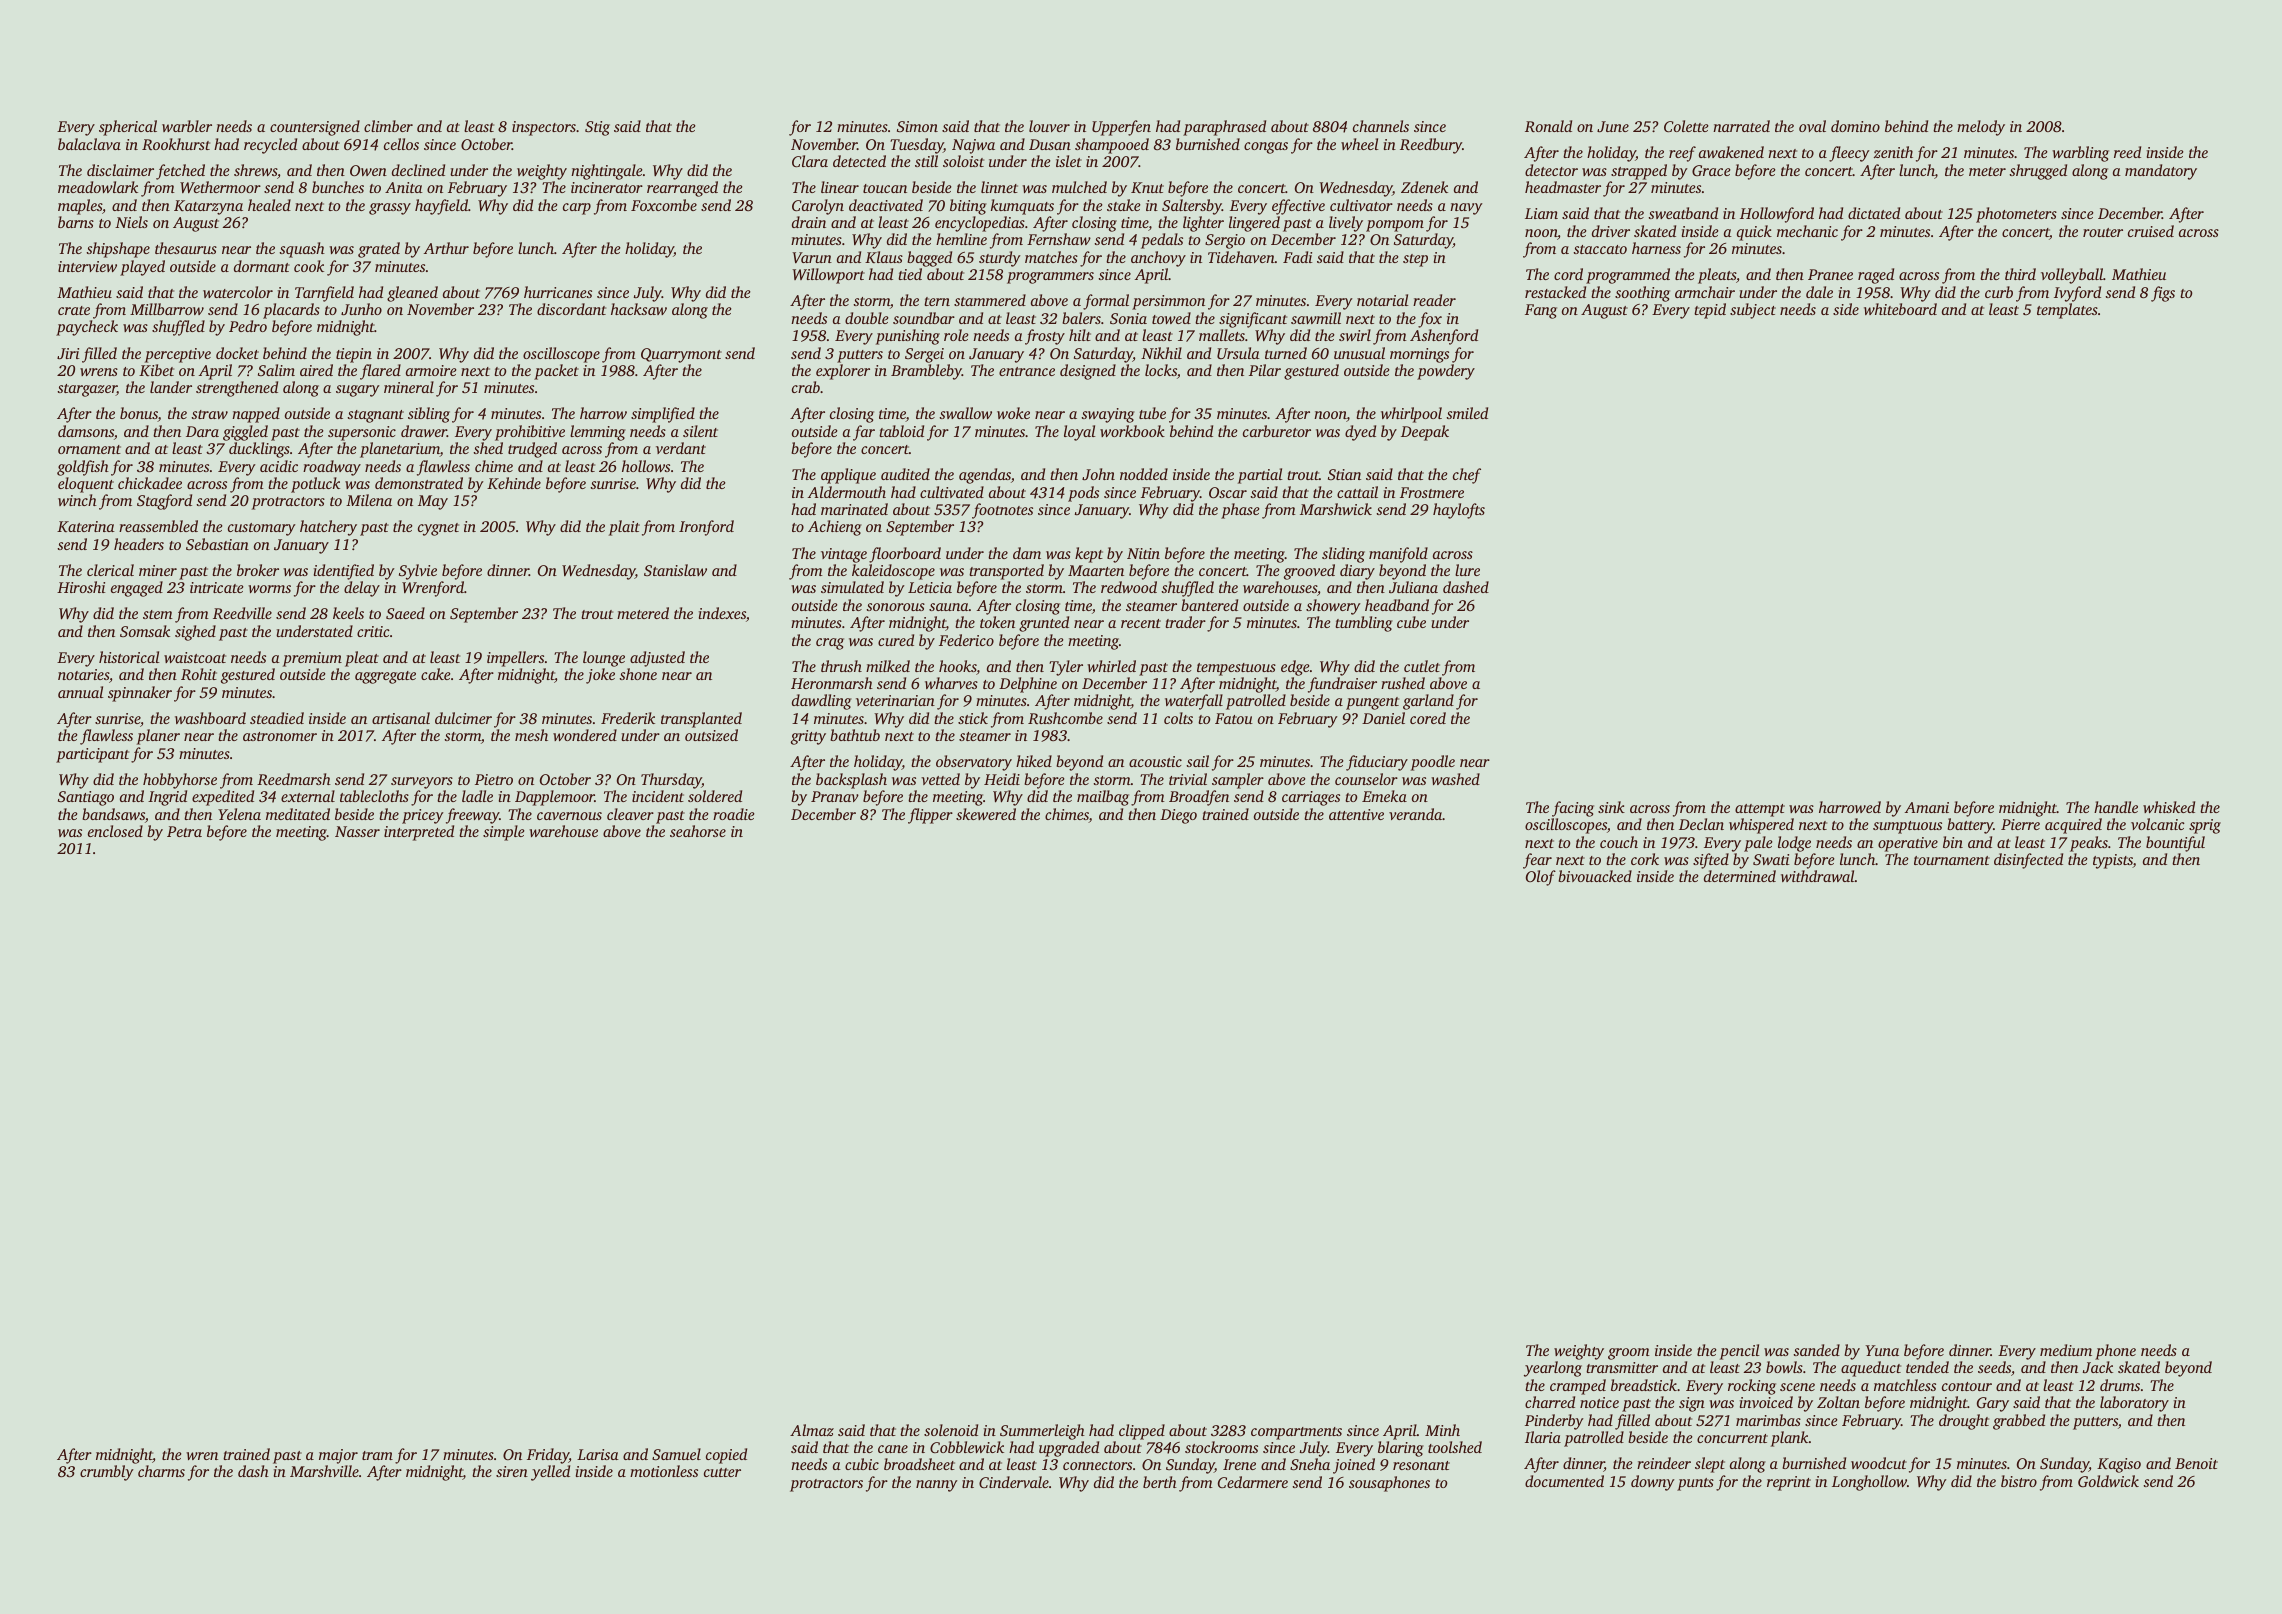 The height and width of the screenshot is (1614, 2282). What do you see at coordinates (418, 572) in the screenshot?
I see `Sylvie` at bounding box center [418, 572].
